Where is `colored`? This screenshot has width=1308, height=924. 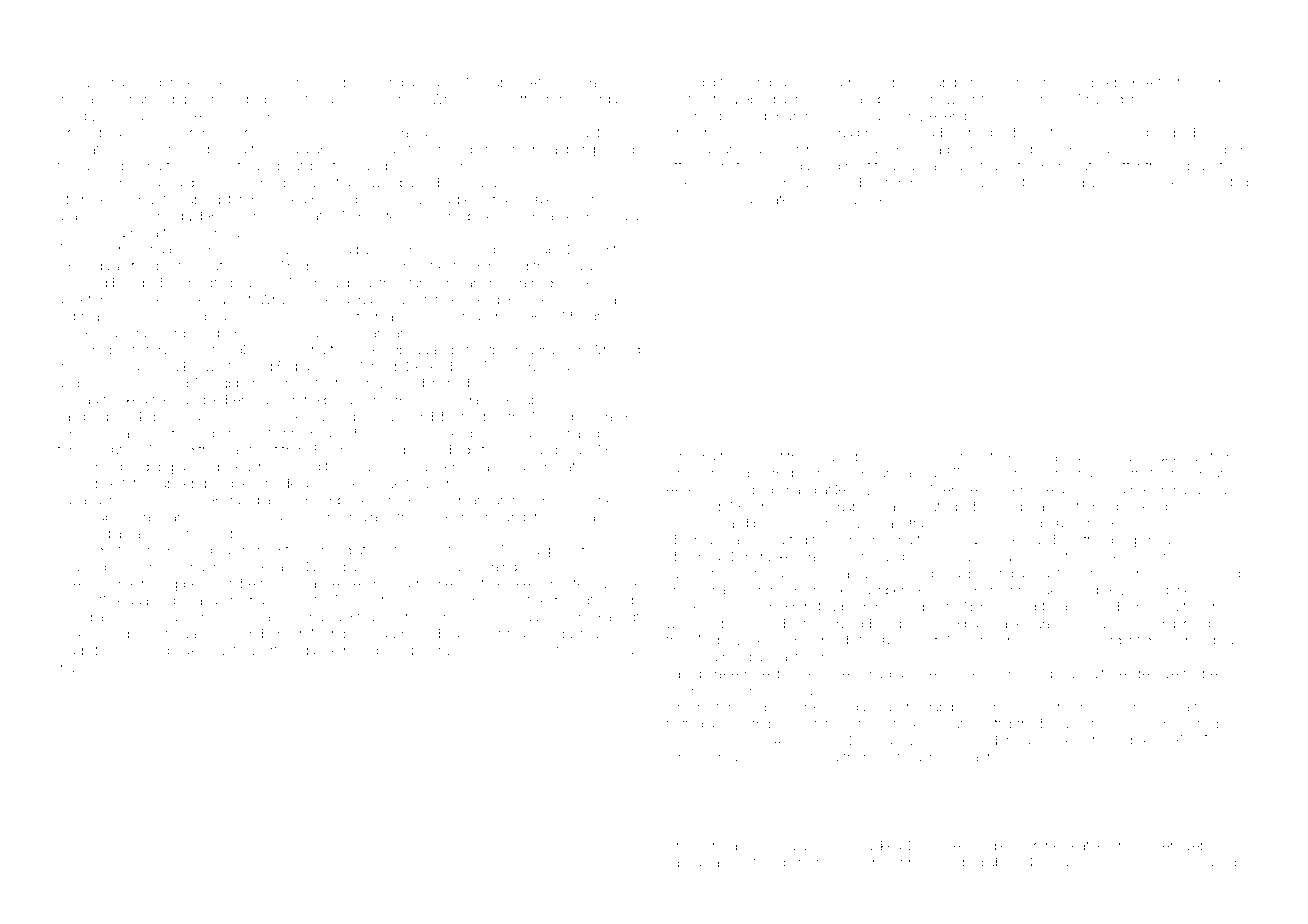
colored is located at coordinates (715, 758).
